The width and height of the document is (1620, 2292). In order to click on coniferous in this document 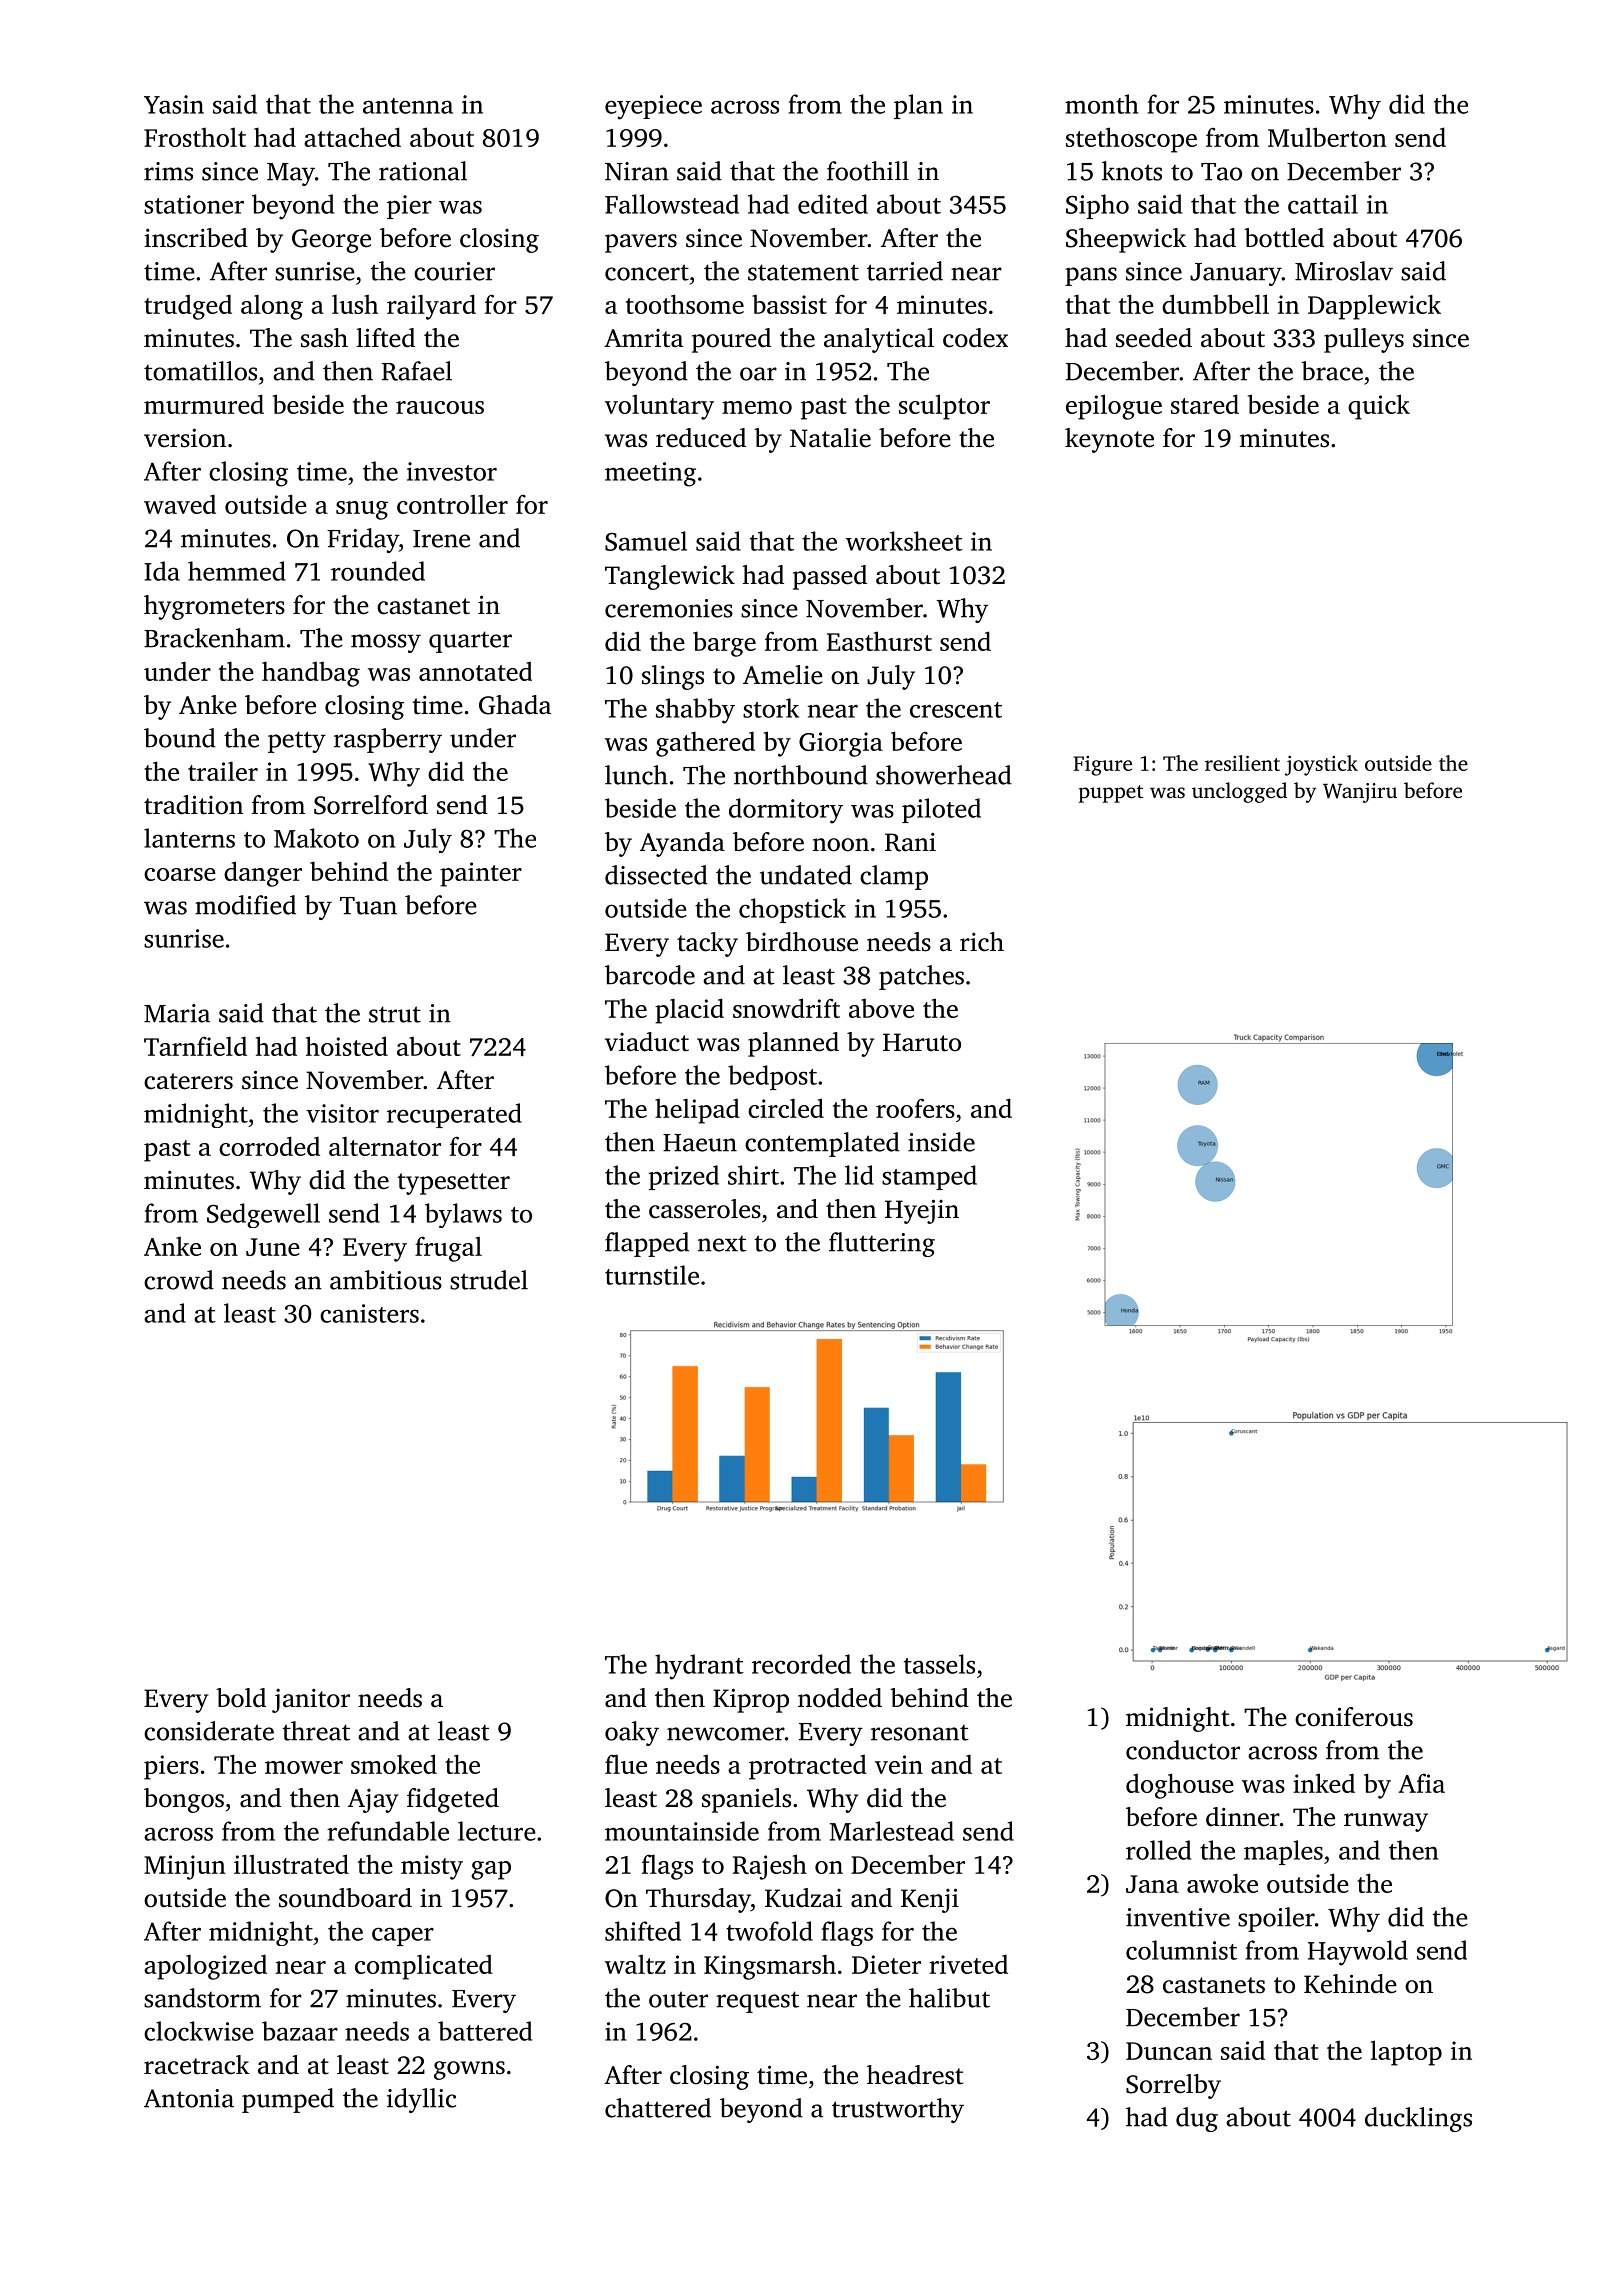, I will do `click(1354, 1717)`.
